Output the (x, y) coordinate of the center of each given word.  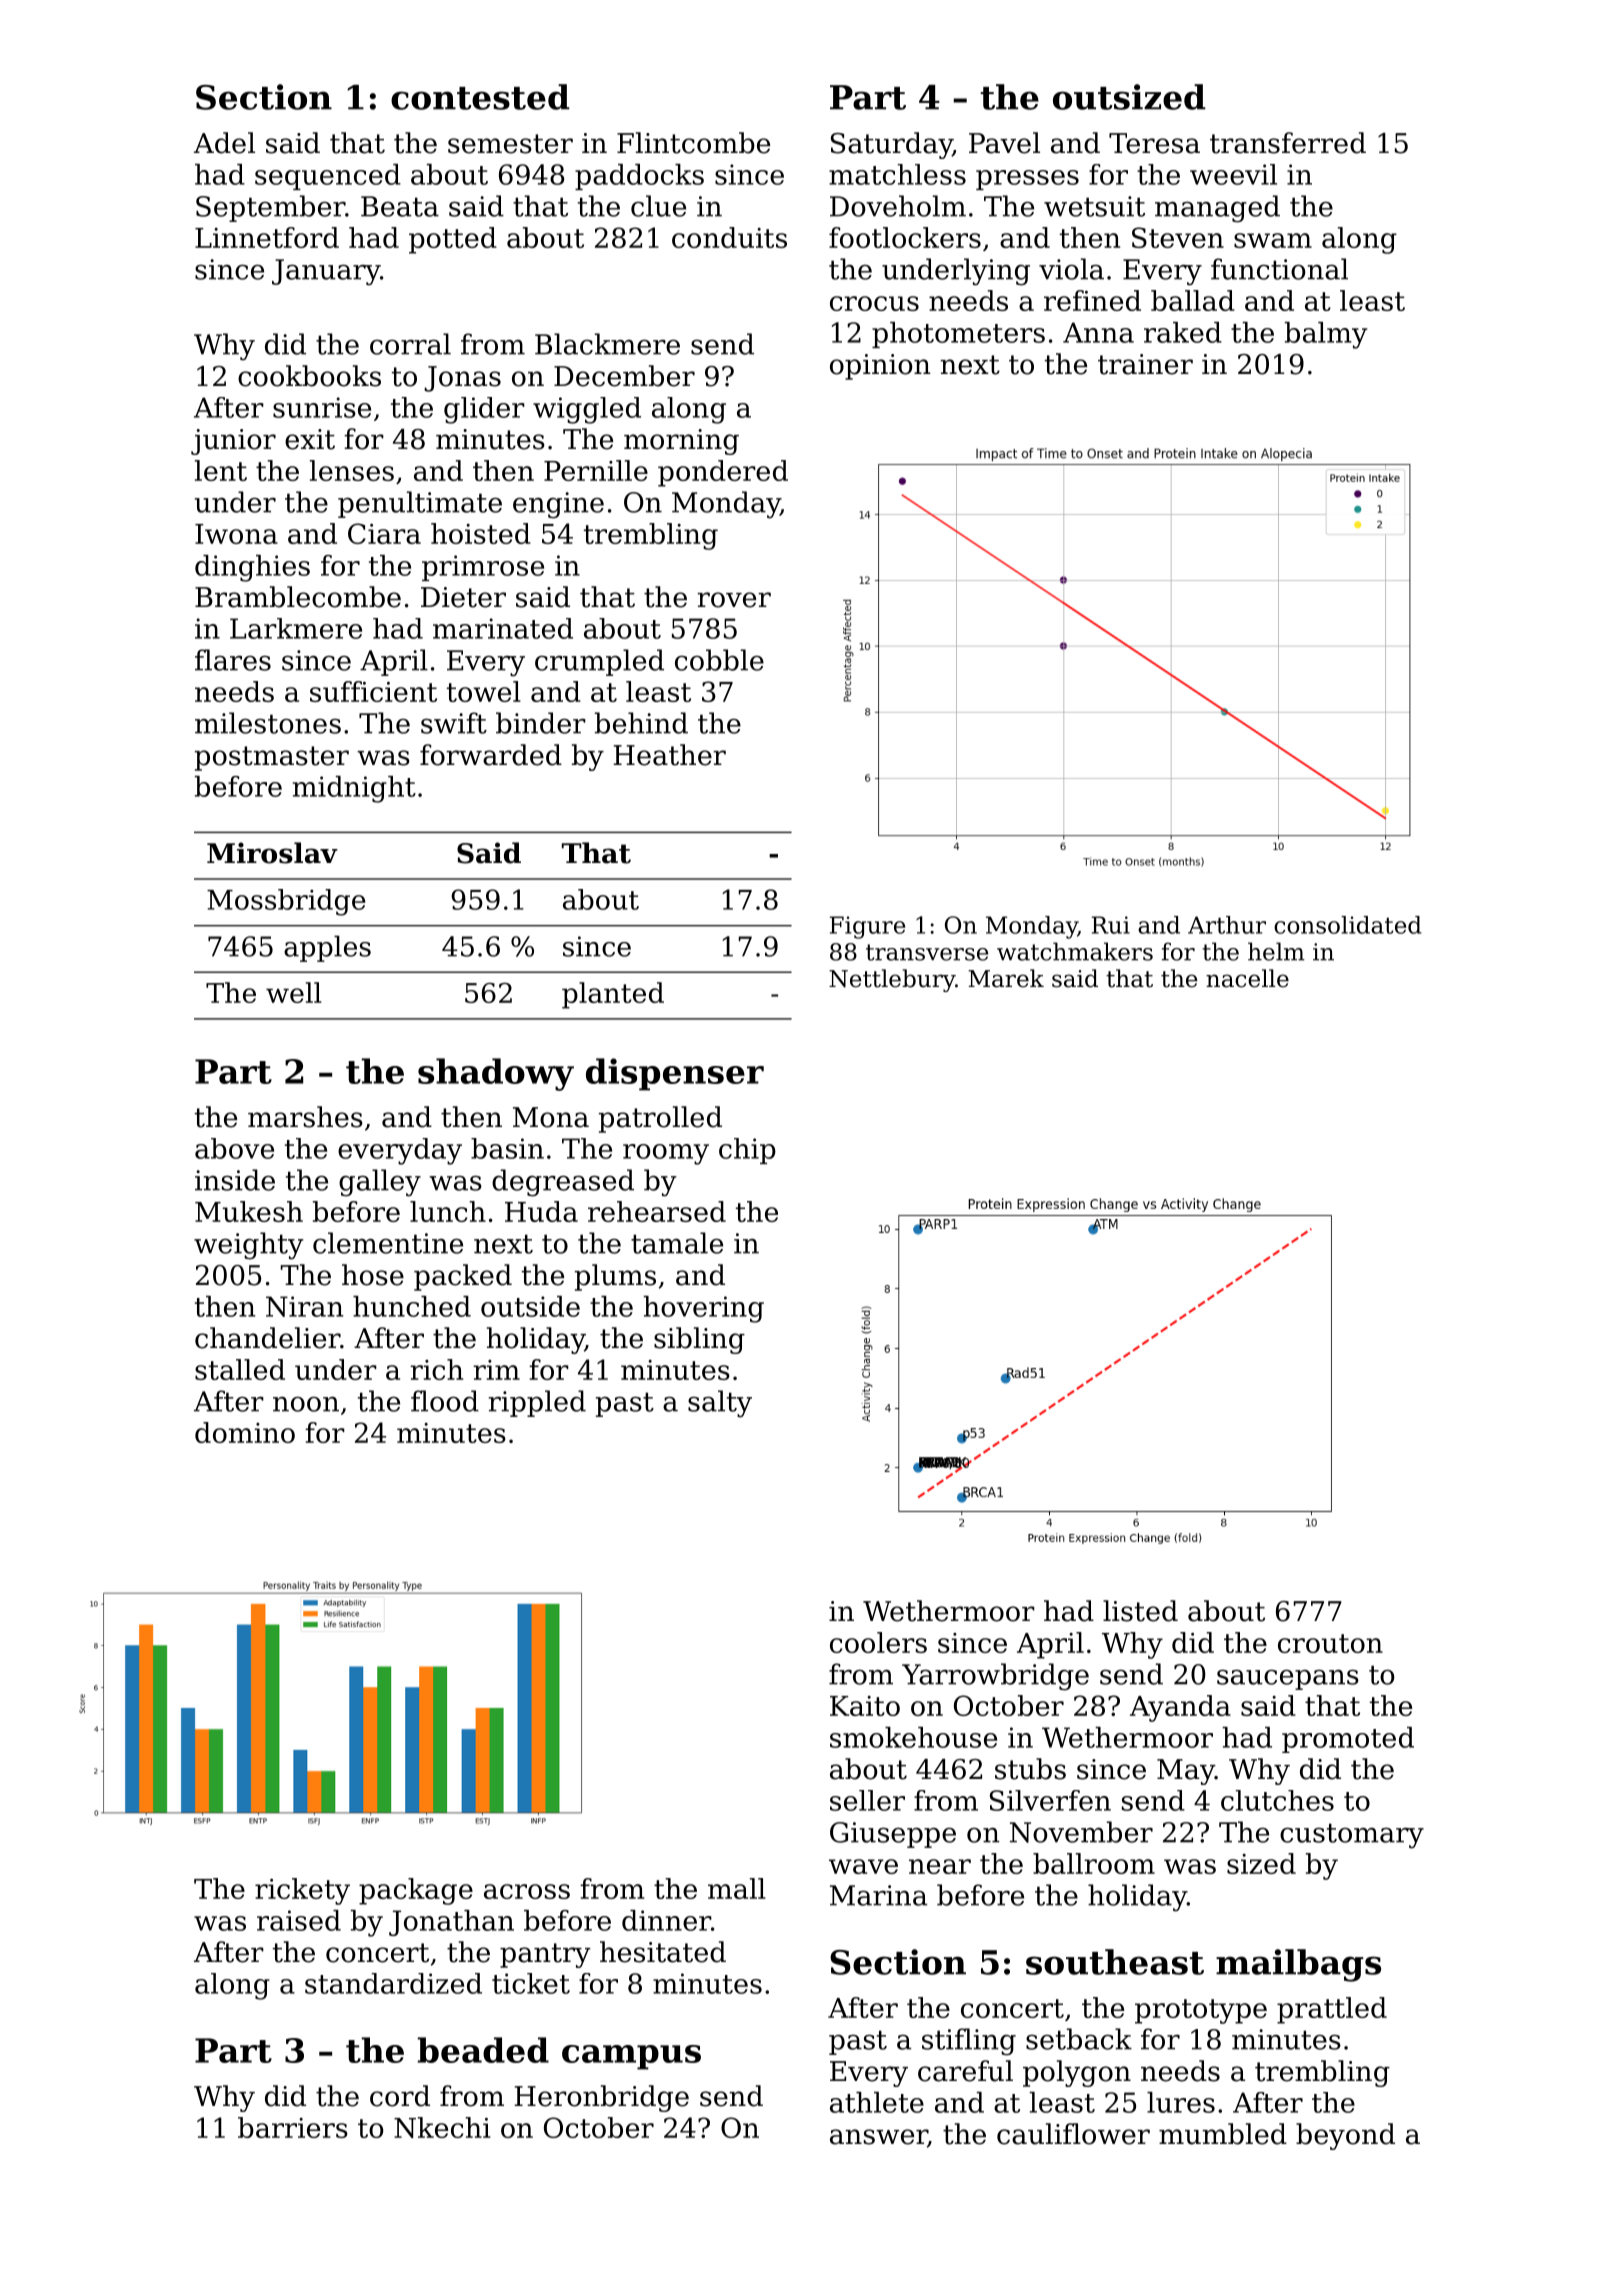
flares (233, 660)
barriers (293, 2127)
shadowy (496, 1074)
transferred (1288, 143)
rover (734, 600)
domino (245, 1432)
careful (965, 2071)
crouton (1330, 1643)
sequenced (328, 177)
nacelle (1247, 978)
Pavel (1004, 143)
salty (720, 1404)
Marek (1006, 978)
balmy (1326, 335)
